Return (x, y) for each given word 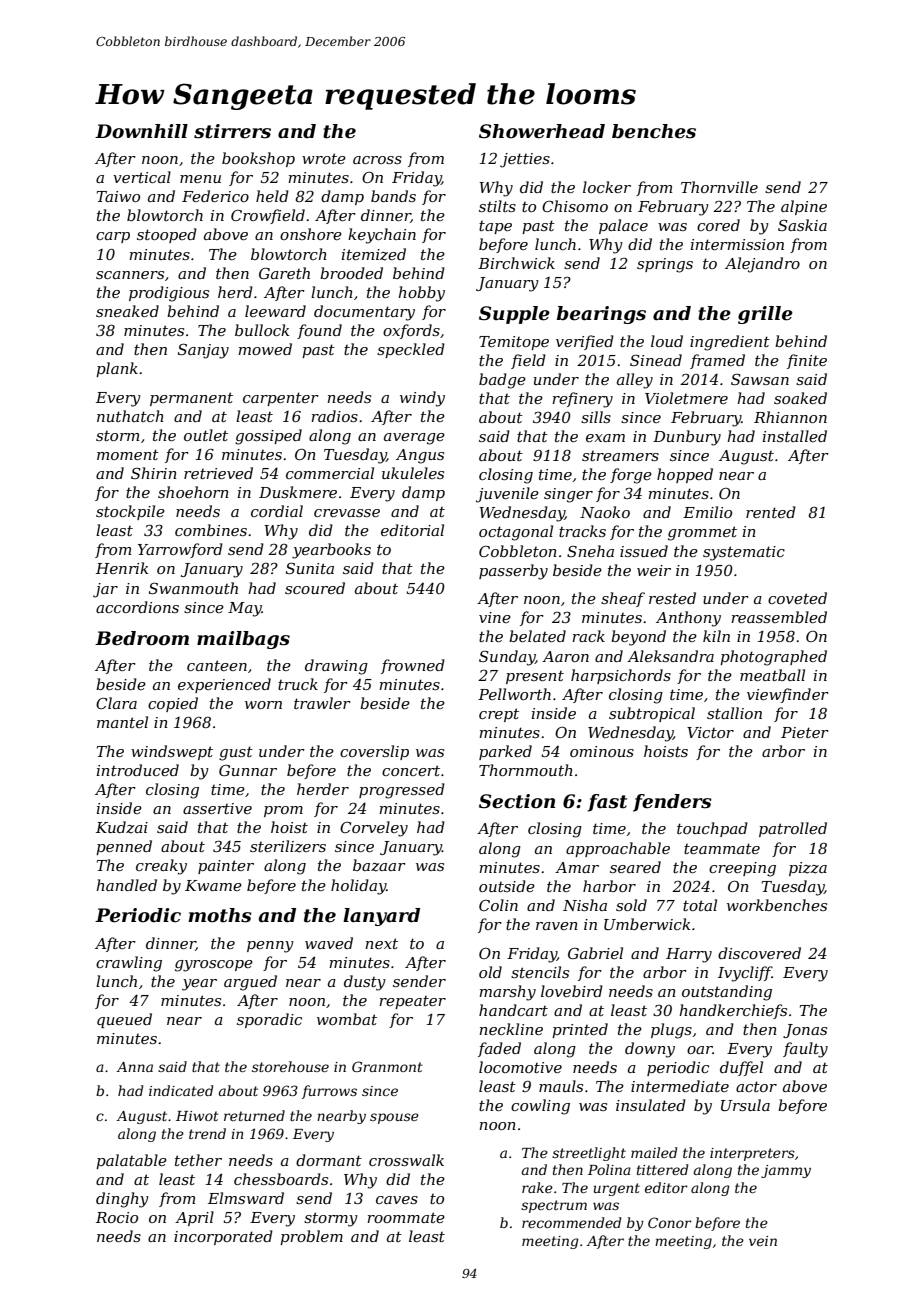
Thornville (719, 187)
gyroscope (214, 966)
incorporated (223, 1237)
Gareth (284, 273)
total (700, 905)
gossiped (268, 437)
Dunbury (687, 438)
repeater (412, 1002)
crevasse (347, 513)
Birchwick (516, 263)
